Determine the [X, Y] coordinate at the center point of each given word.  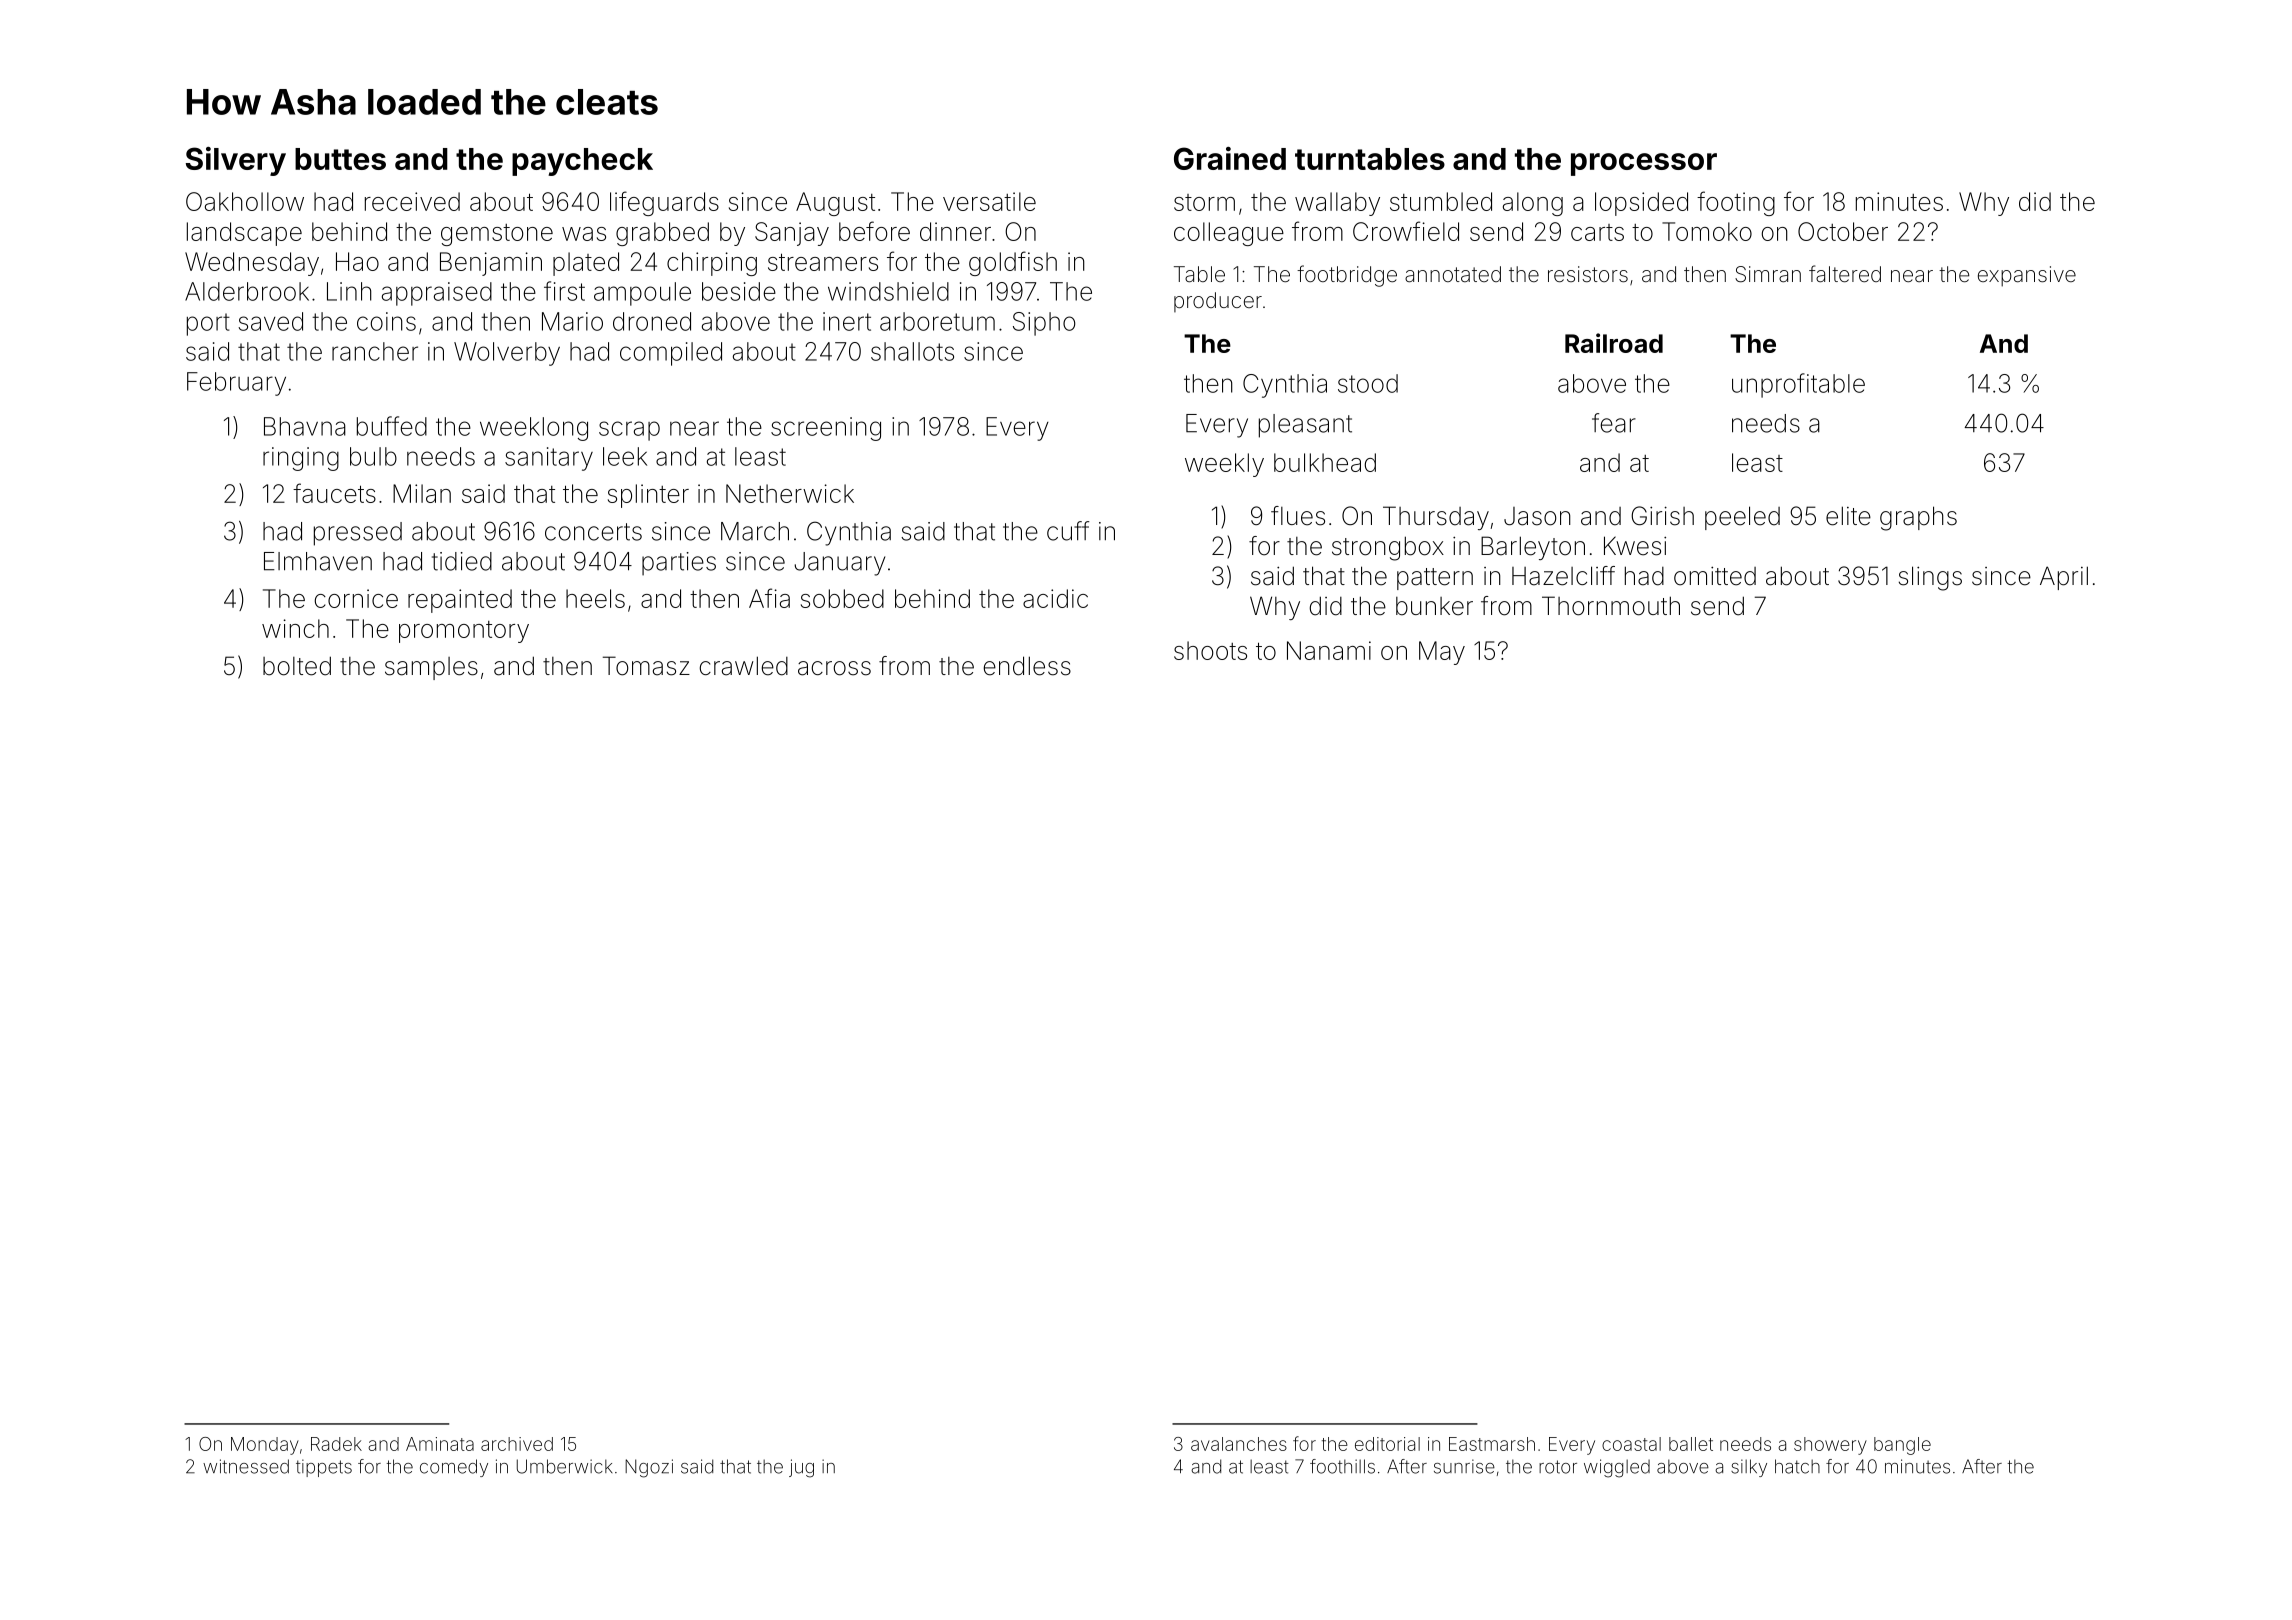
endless [1027, 666]
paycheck [582, 162]
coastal [1631, 1444]
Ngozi [649, 1468]
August [835, 204]
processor [1644, 164]
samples [431, 668]
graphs [1918, 518]
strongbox [1388, 548]
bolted [297, 666]
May [1442, 653]
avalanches [1239, 1444]
